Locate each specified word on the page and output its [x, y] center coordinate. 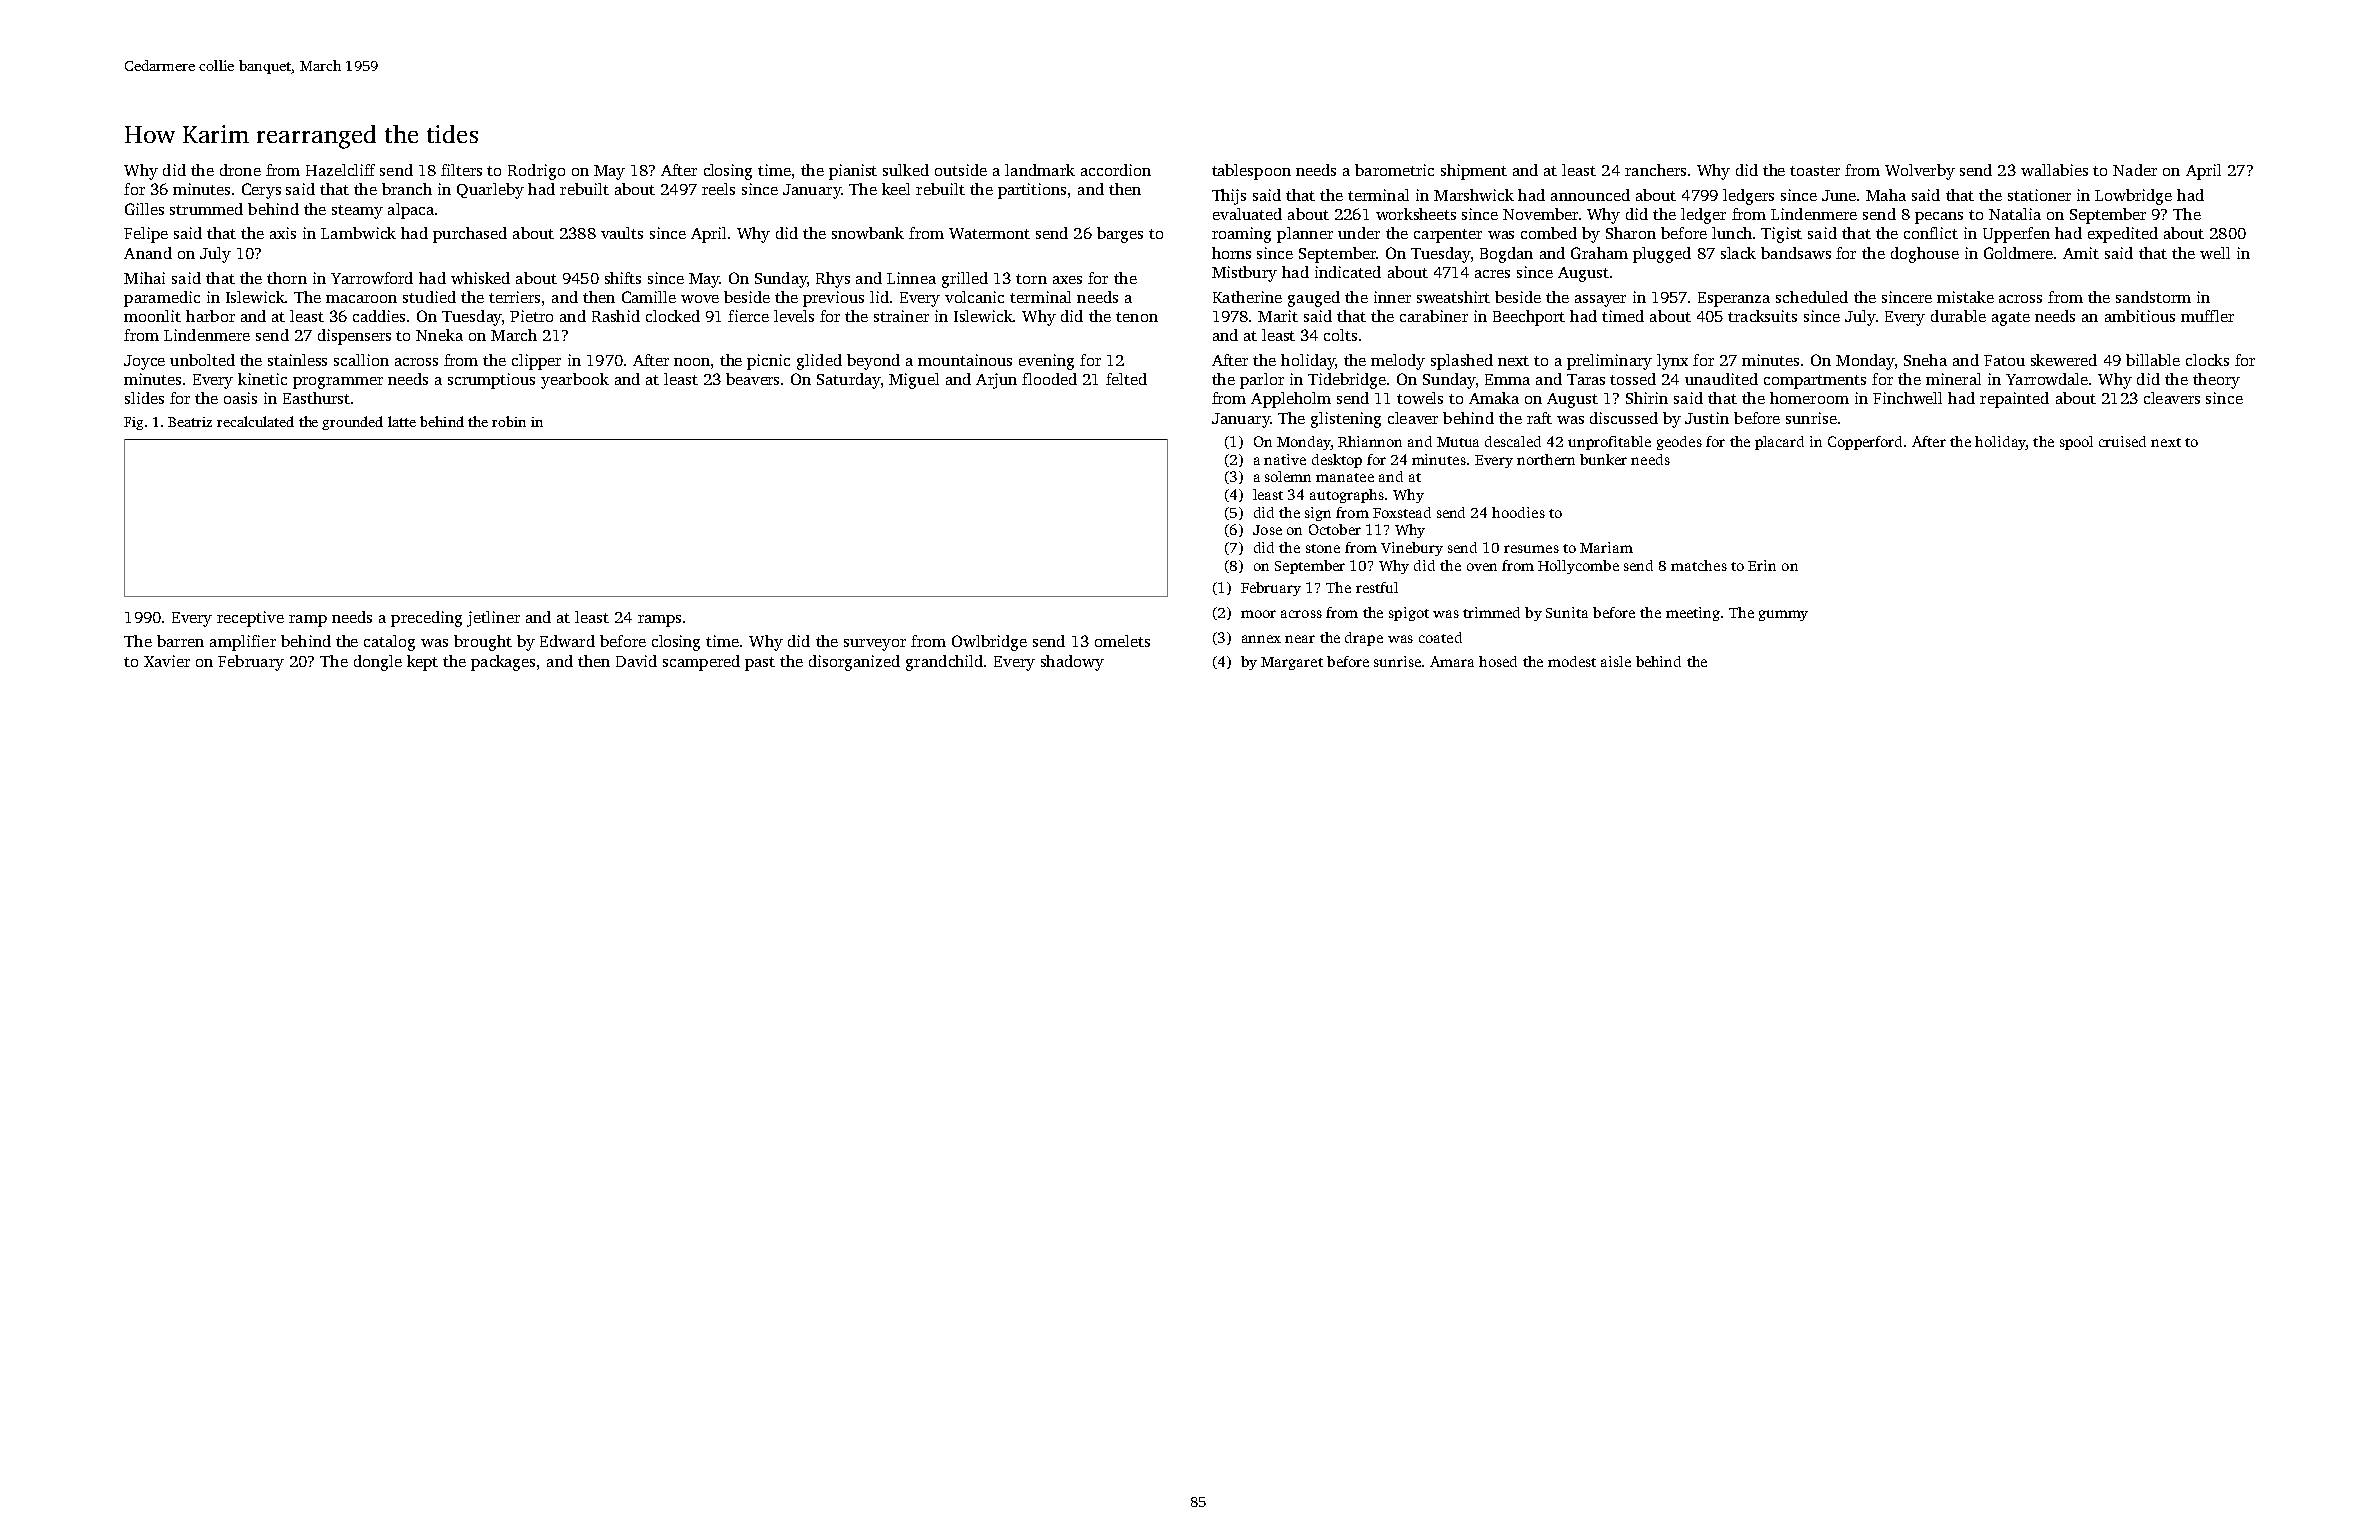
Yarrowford [372, 278]
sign [1318, 514]
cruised [2122, 441]
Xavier [167, 661]
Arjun [996, 381]
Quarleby [490, 191]
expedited [2123, 235]
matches [1699, 565]
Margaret [1292, 663]
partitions [1032, 191]
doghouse [1925, 255]
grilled [965, 280]
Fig [133, 423]
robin [509, 421]
